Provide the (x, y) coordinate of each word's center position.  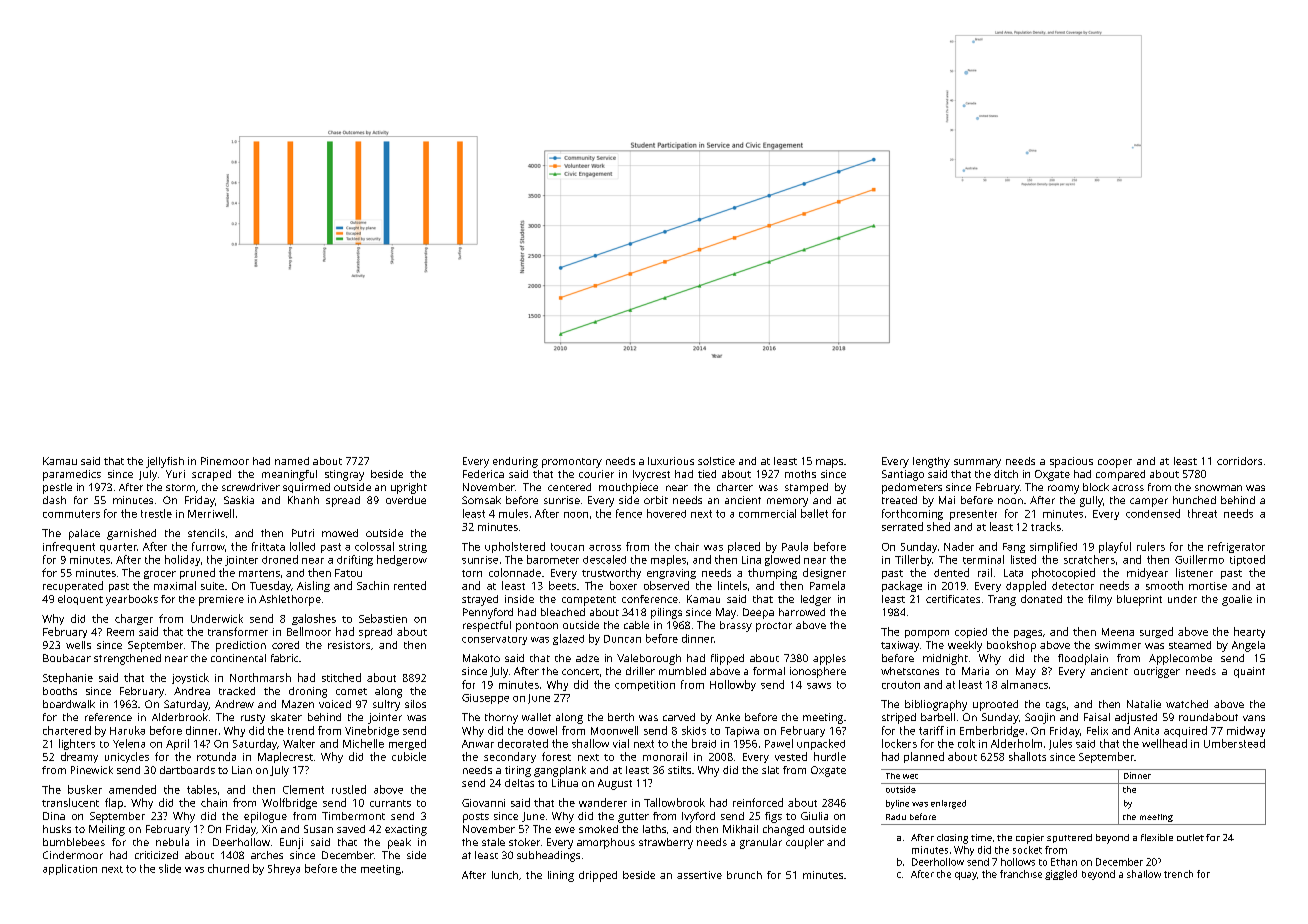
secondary (510, 757)
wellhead (1164, 743)
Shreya (284, 869)
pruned (197, 573)
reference (108, 717)
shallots (1027, 756)
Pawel (779, 743)
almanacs (1024, 684)
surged (1156, 632)
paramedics (72, 475)
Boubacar (67, 658)
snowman (1218, 488)
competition (645, 686)
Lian (242, 770)
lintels (732, 585)
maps (829, 463)
